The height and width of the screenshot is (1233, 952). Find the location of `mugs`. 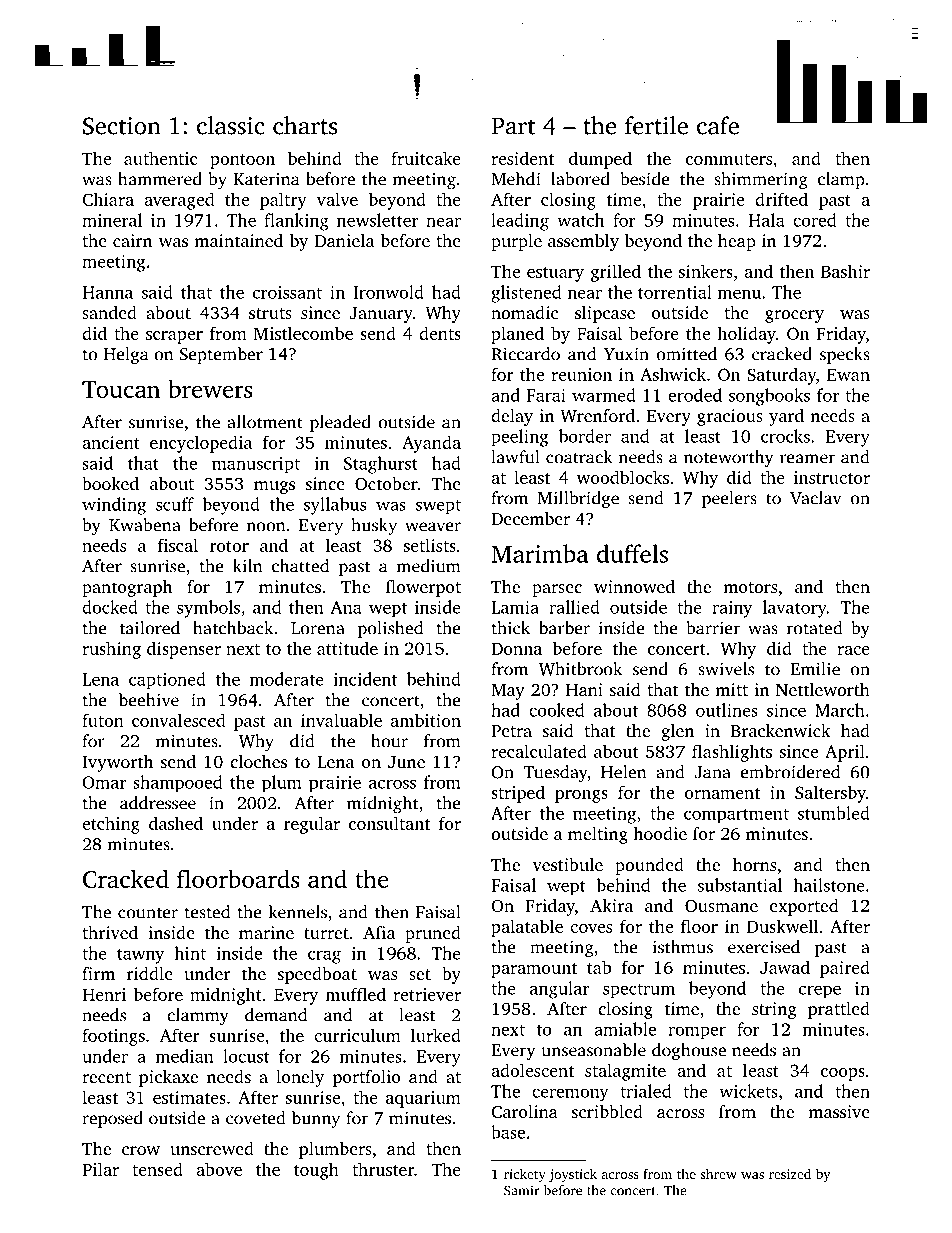

mugs is located at coordinates (274, 487).
